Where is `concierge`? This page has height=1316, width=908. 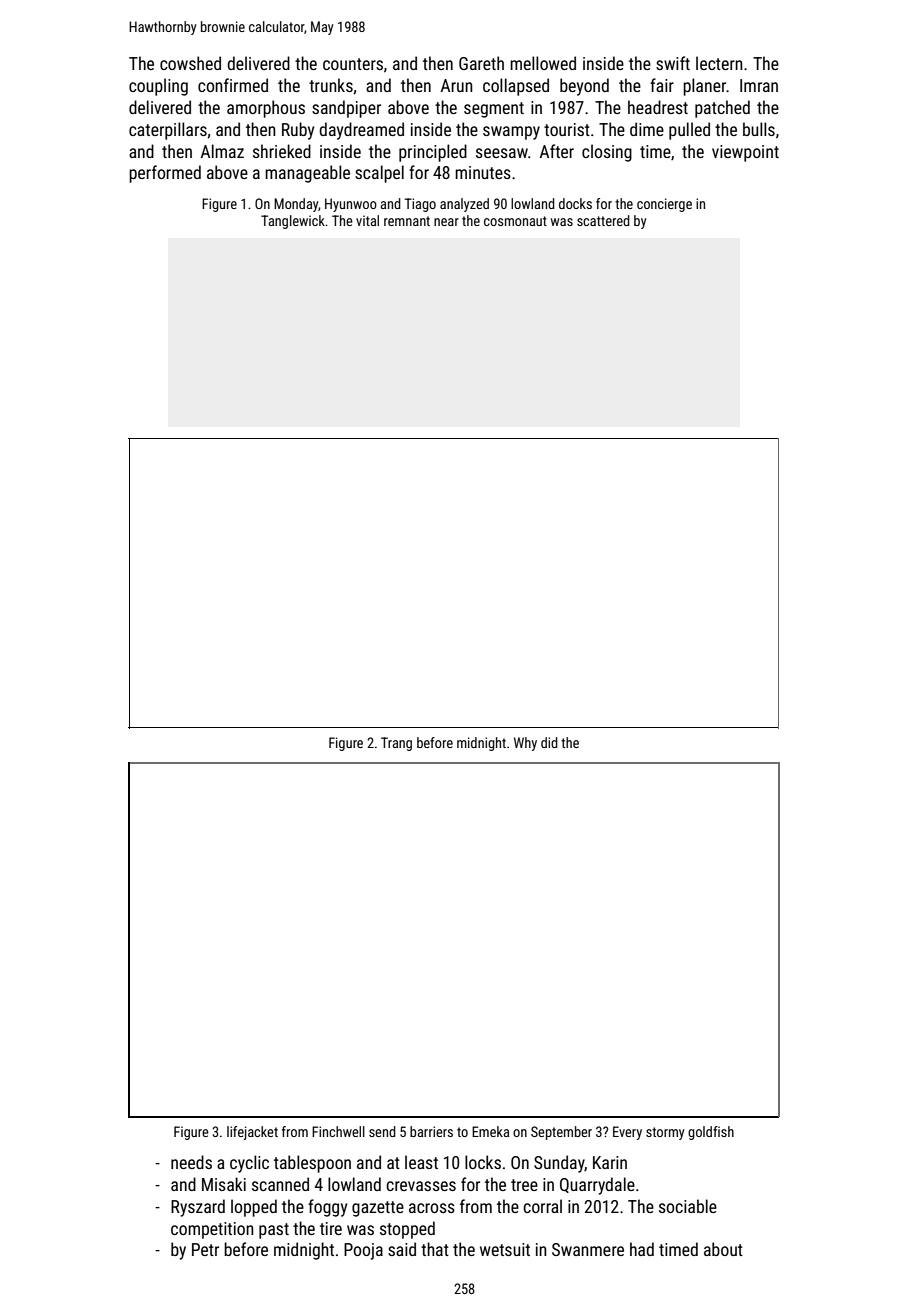 concierge is located at coordinates (664, 205).
